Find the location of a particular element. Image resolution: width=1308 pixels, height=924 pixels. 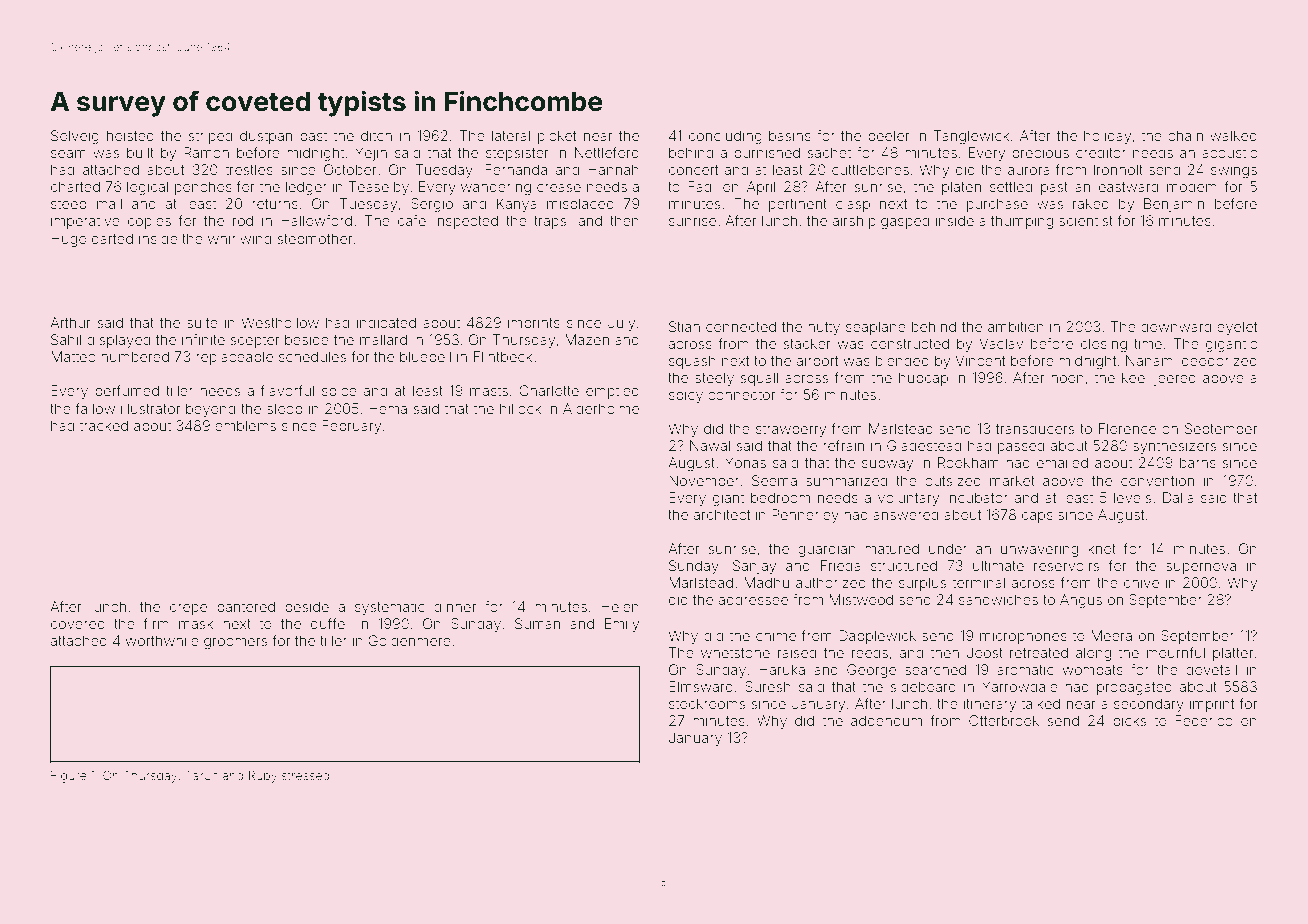

Nanami is located at coordinates (1151, 360).
